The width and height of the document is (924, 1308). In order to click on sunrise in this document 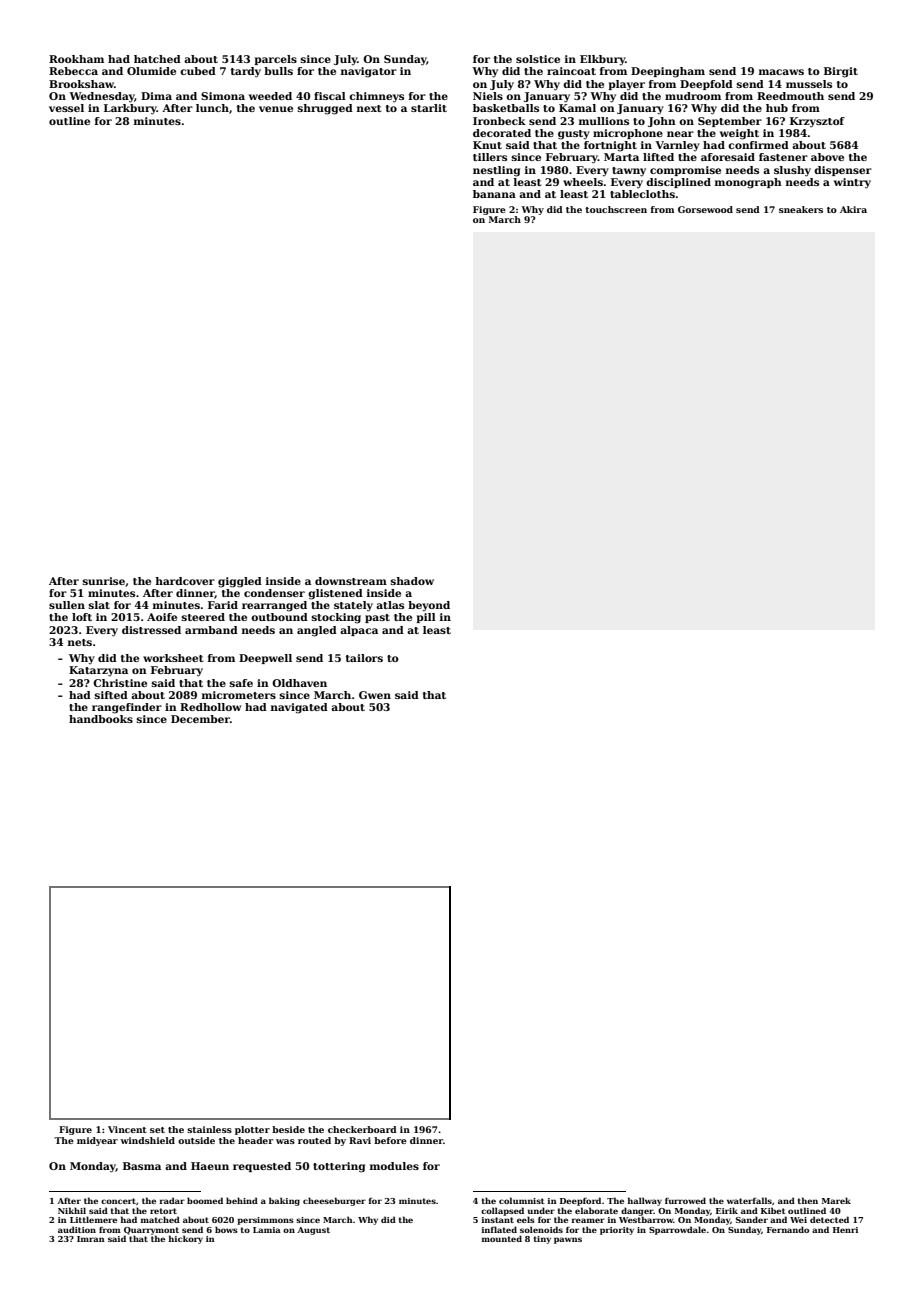, I will do `click(104, 581)`.
